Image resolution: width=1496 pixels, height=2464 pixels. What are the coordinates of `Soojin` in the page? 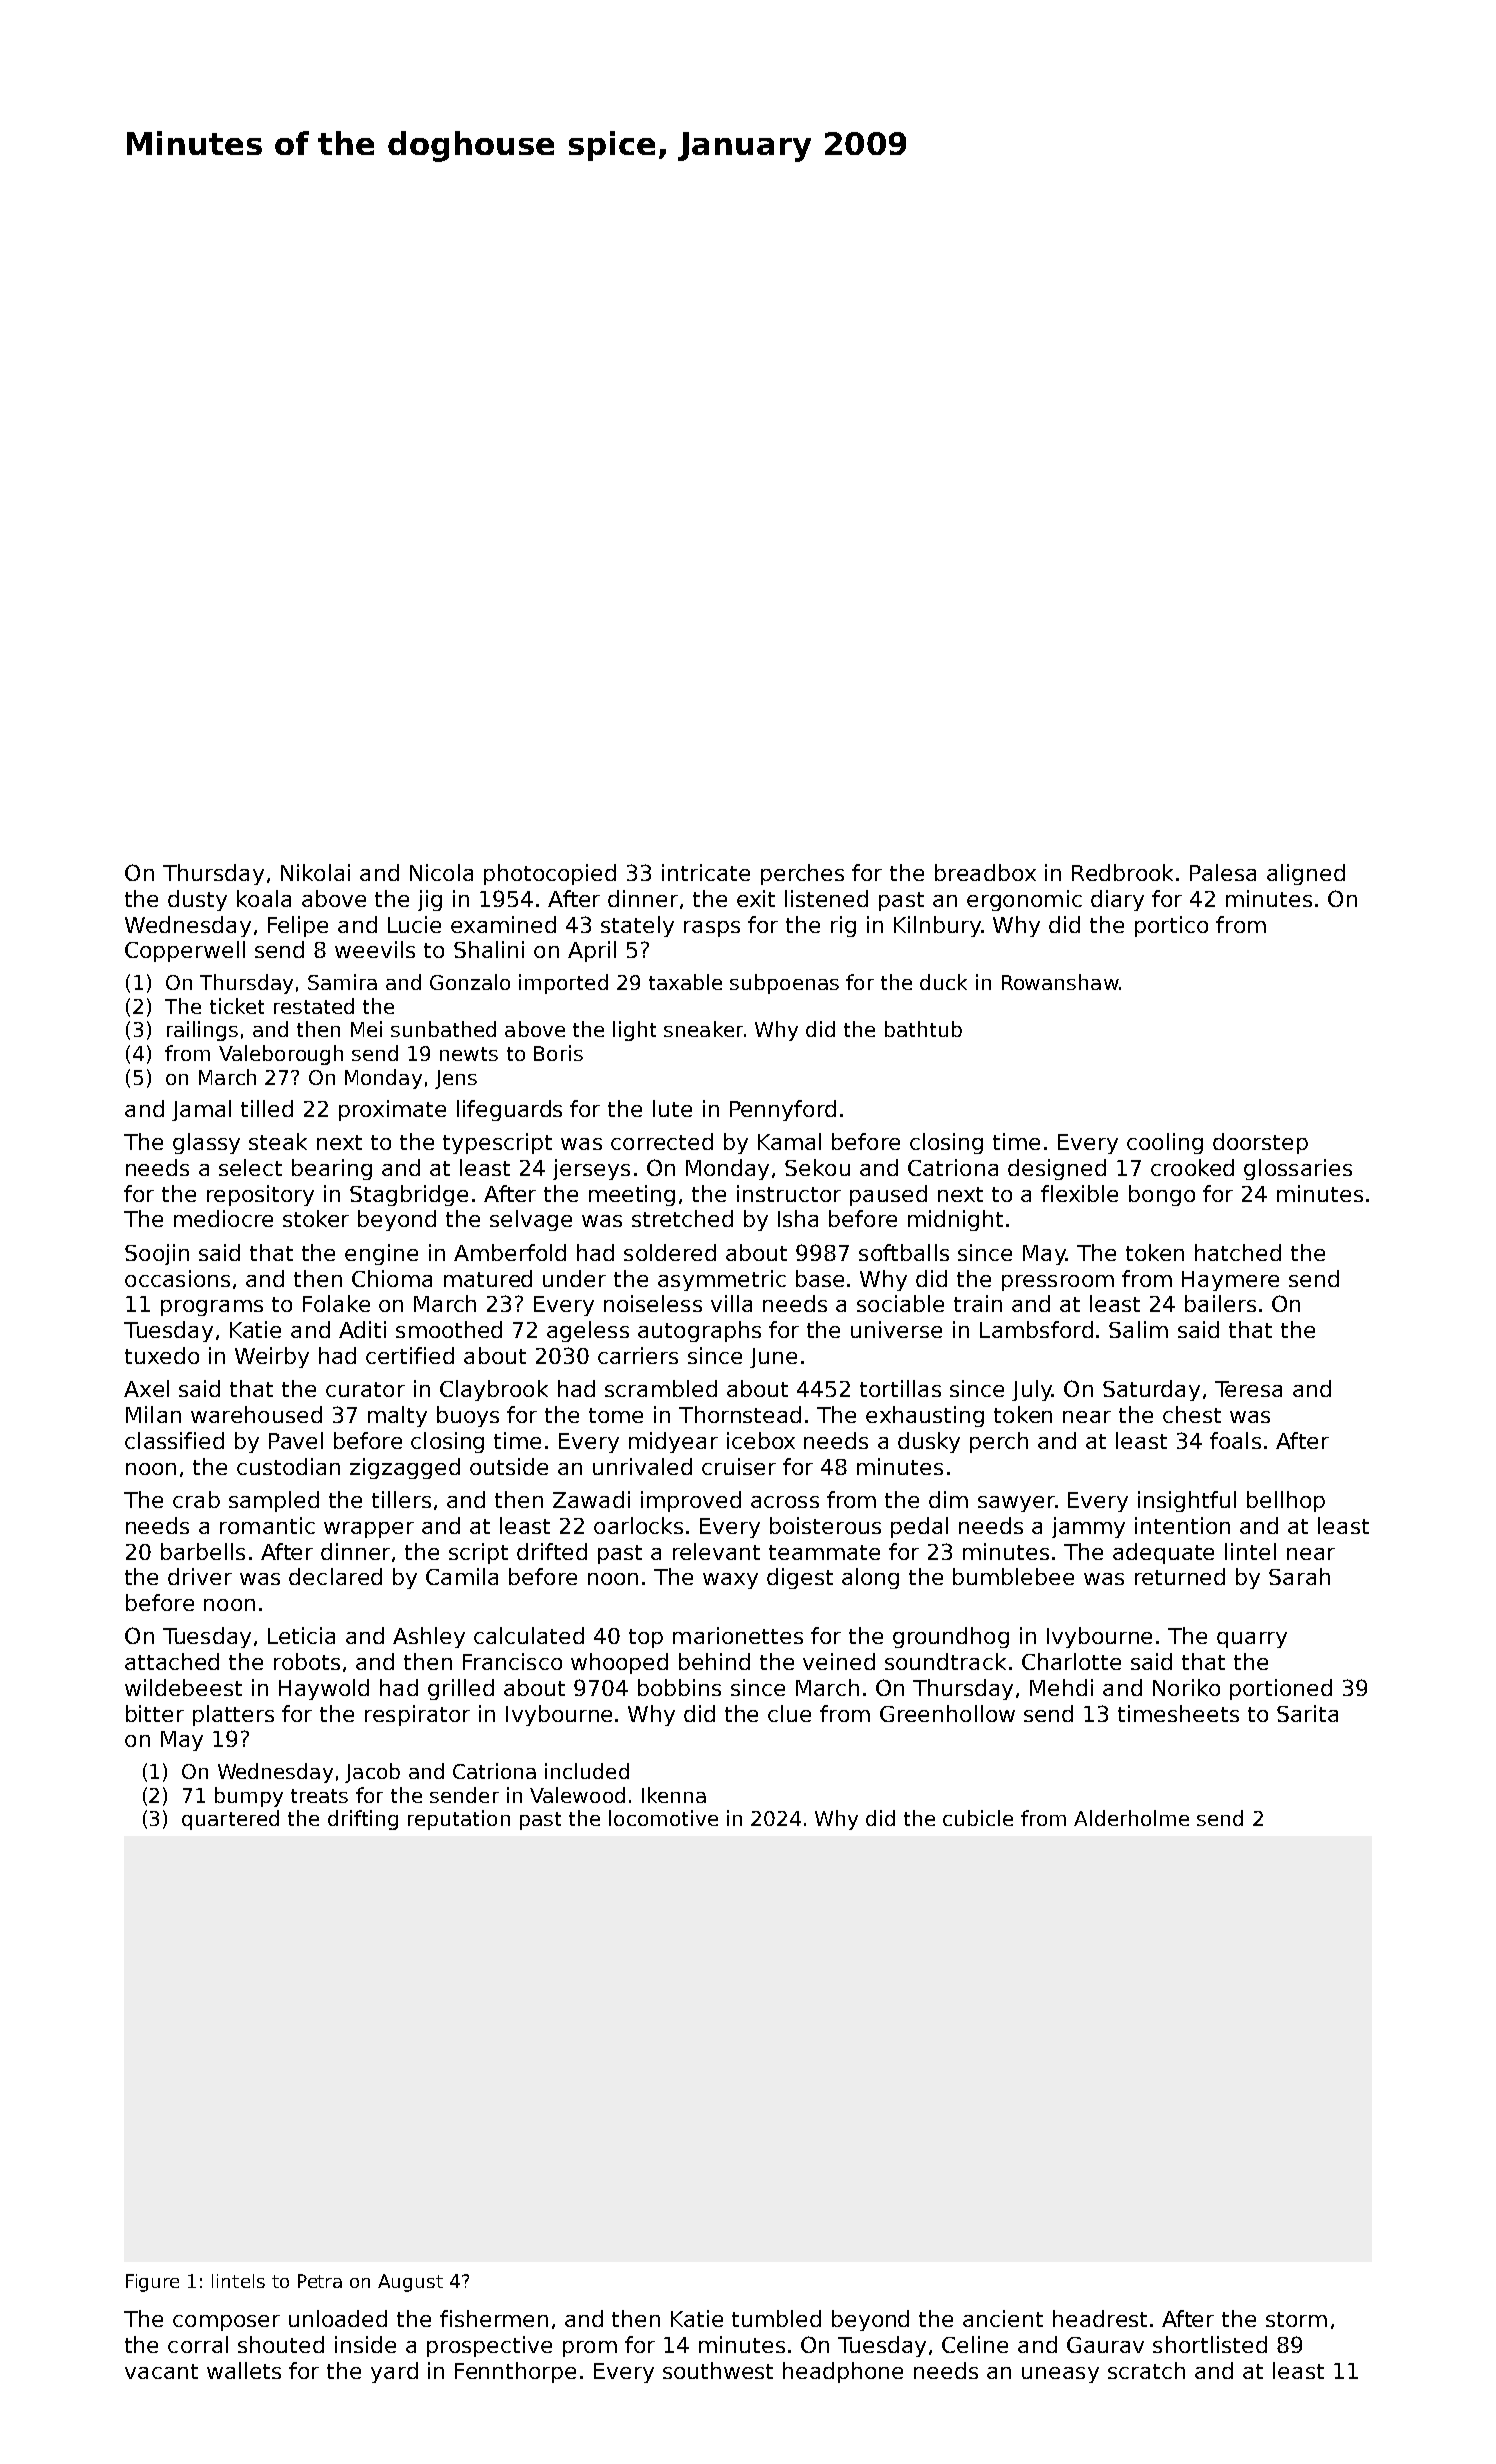 It's located at (157, 1254).
